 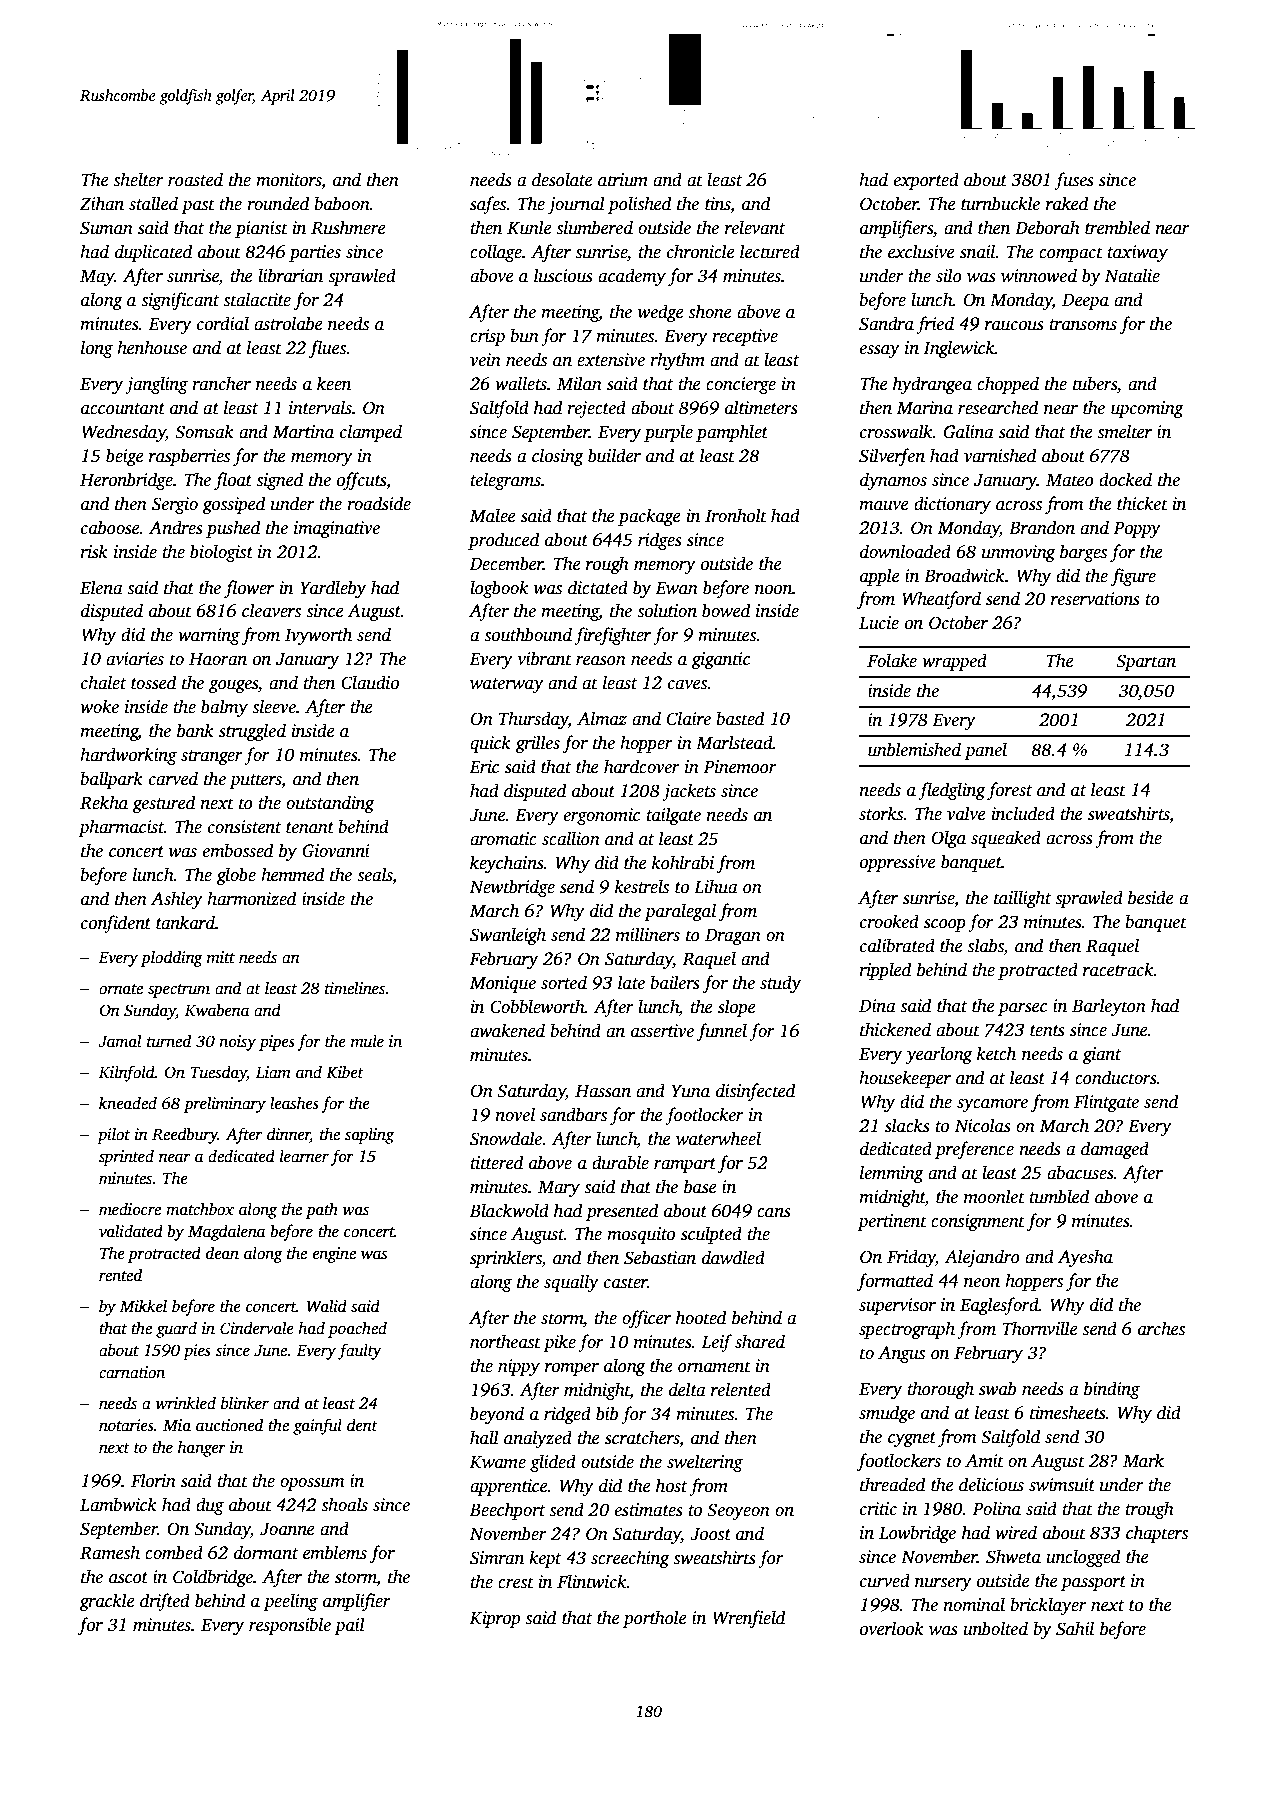 What do you see at coordinates (954, 662) in the image?
I see `wrapped` at bounding box center [954, 662].
